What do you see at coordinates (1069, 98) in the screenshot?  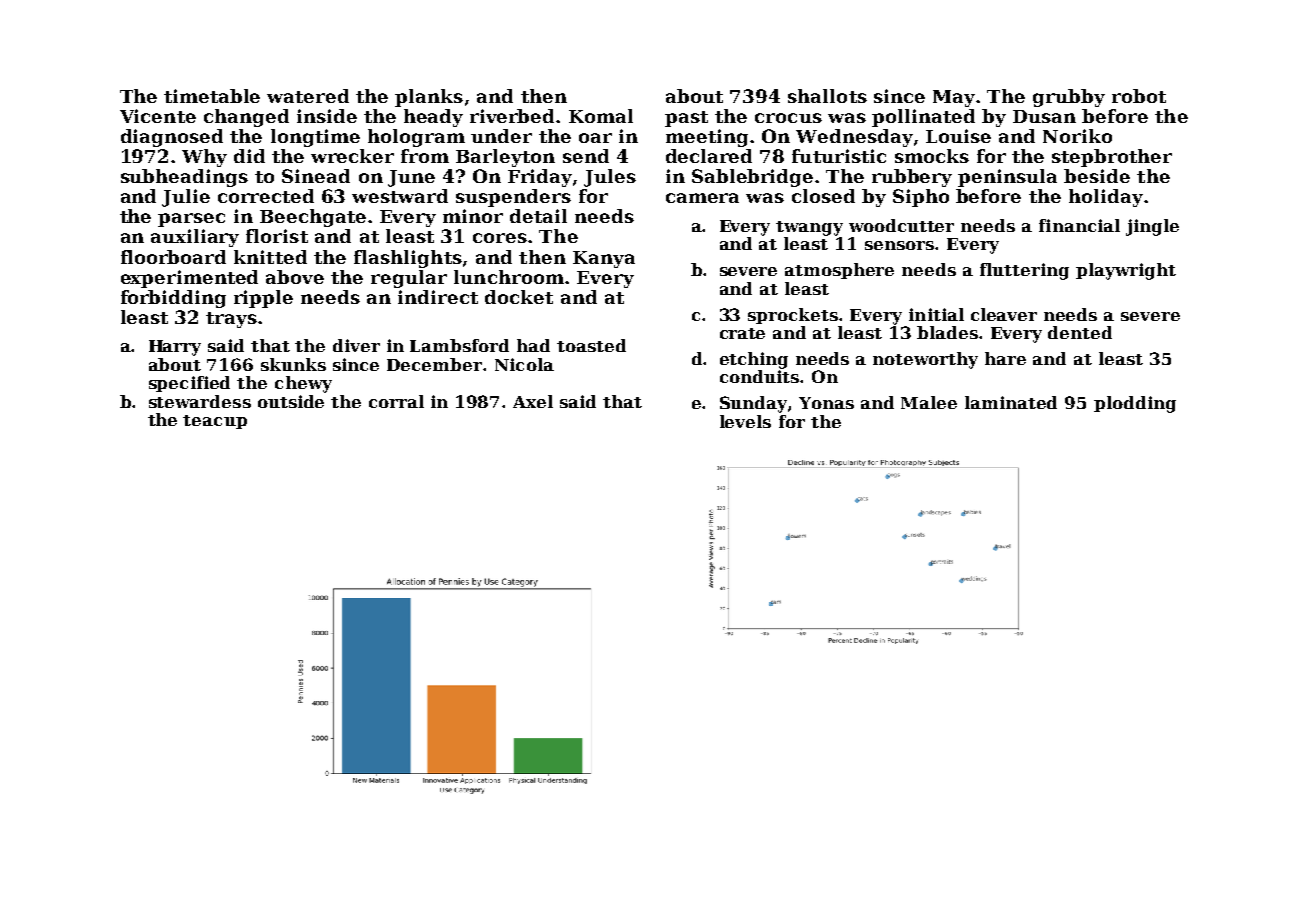 I see `grubby` at bounding box center [1069, 98].
